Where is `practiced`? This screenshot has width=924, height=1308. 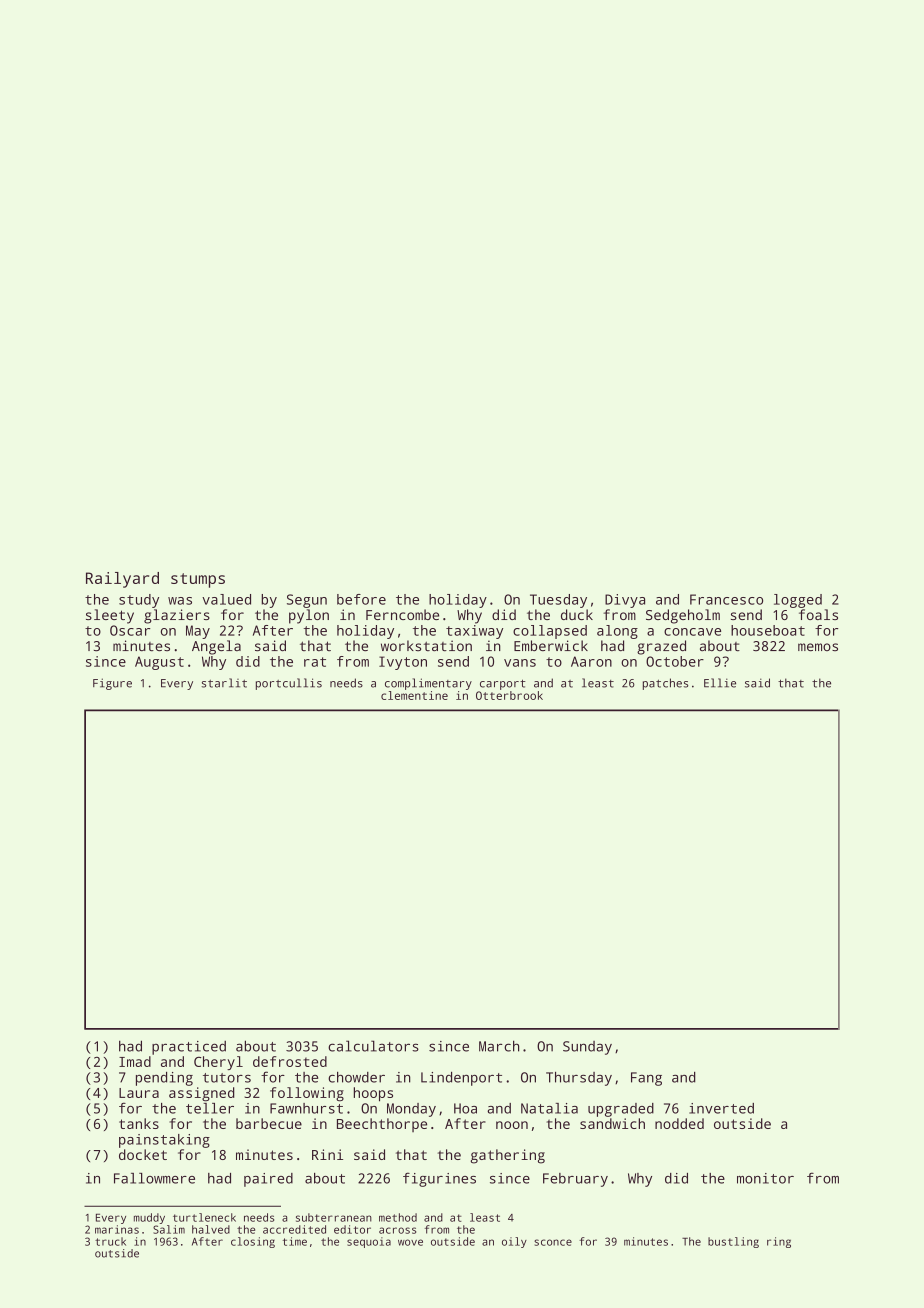
practiced is located at coordinates (189, 1048).
